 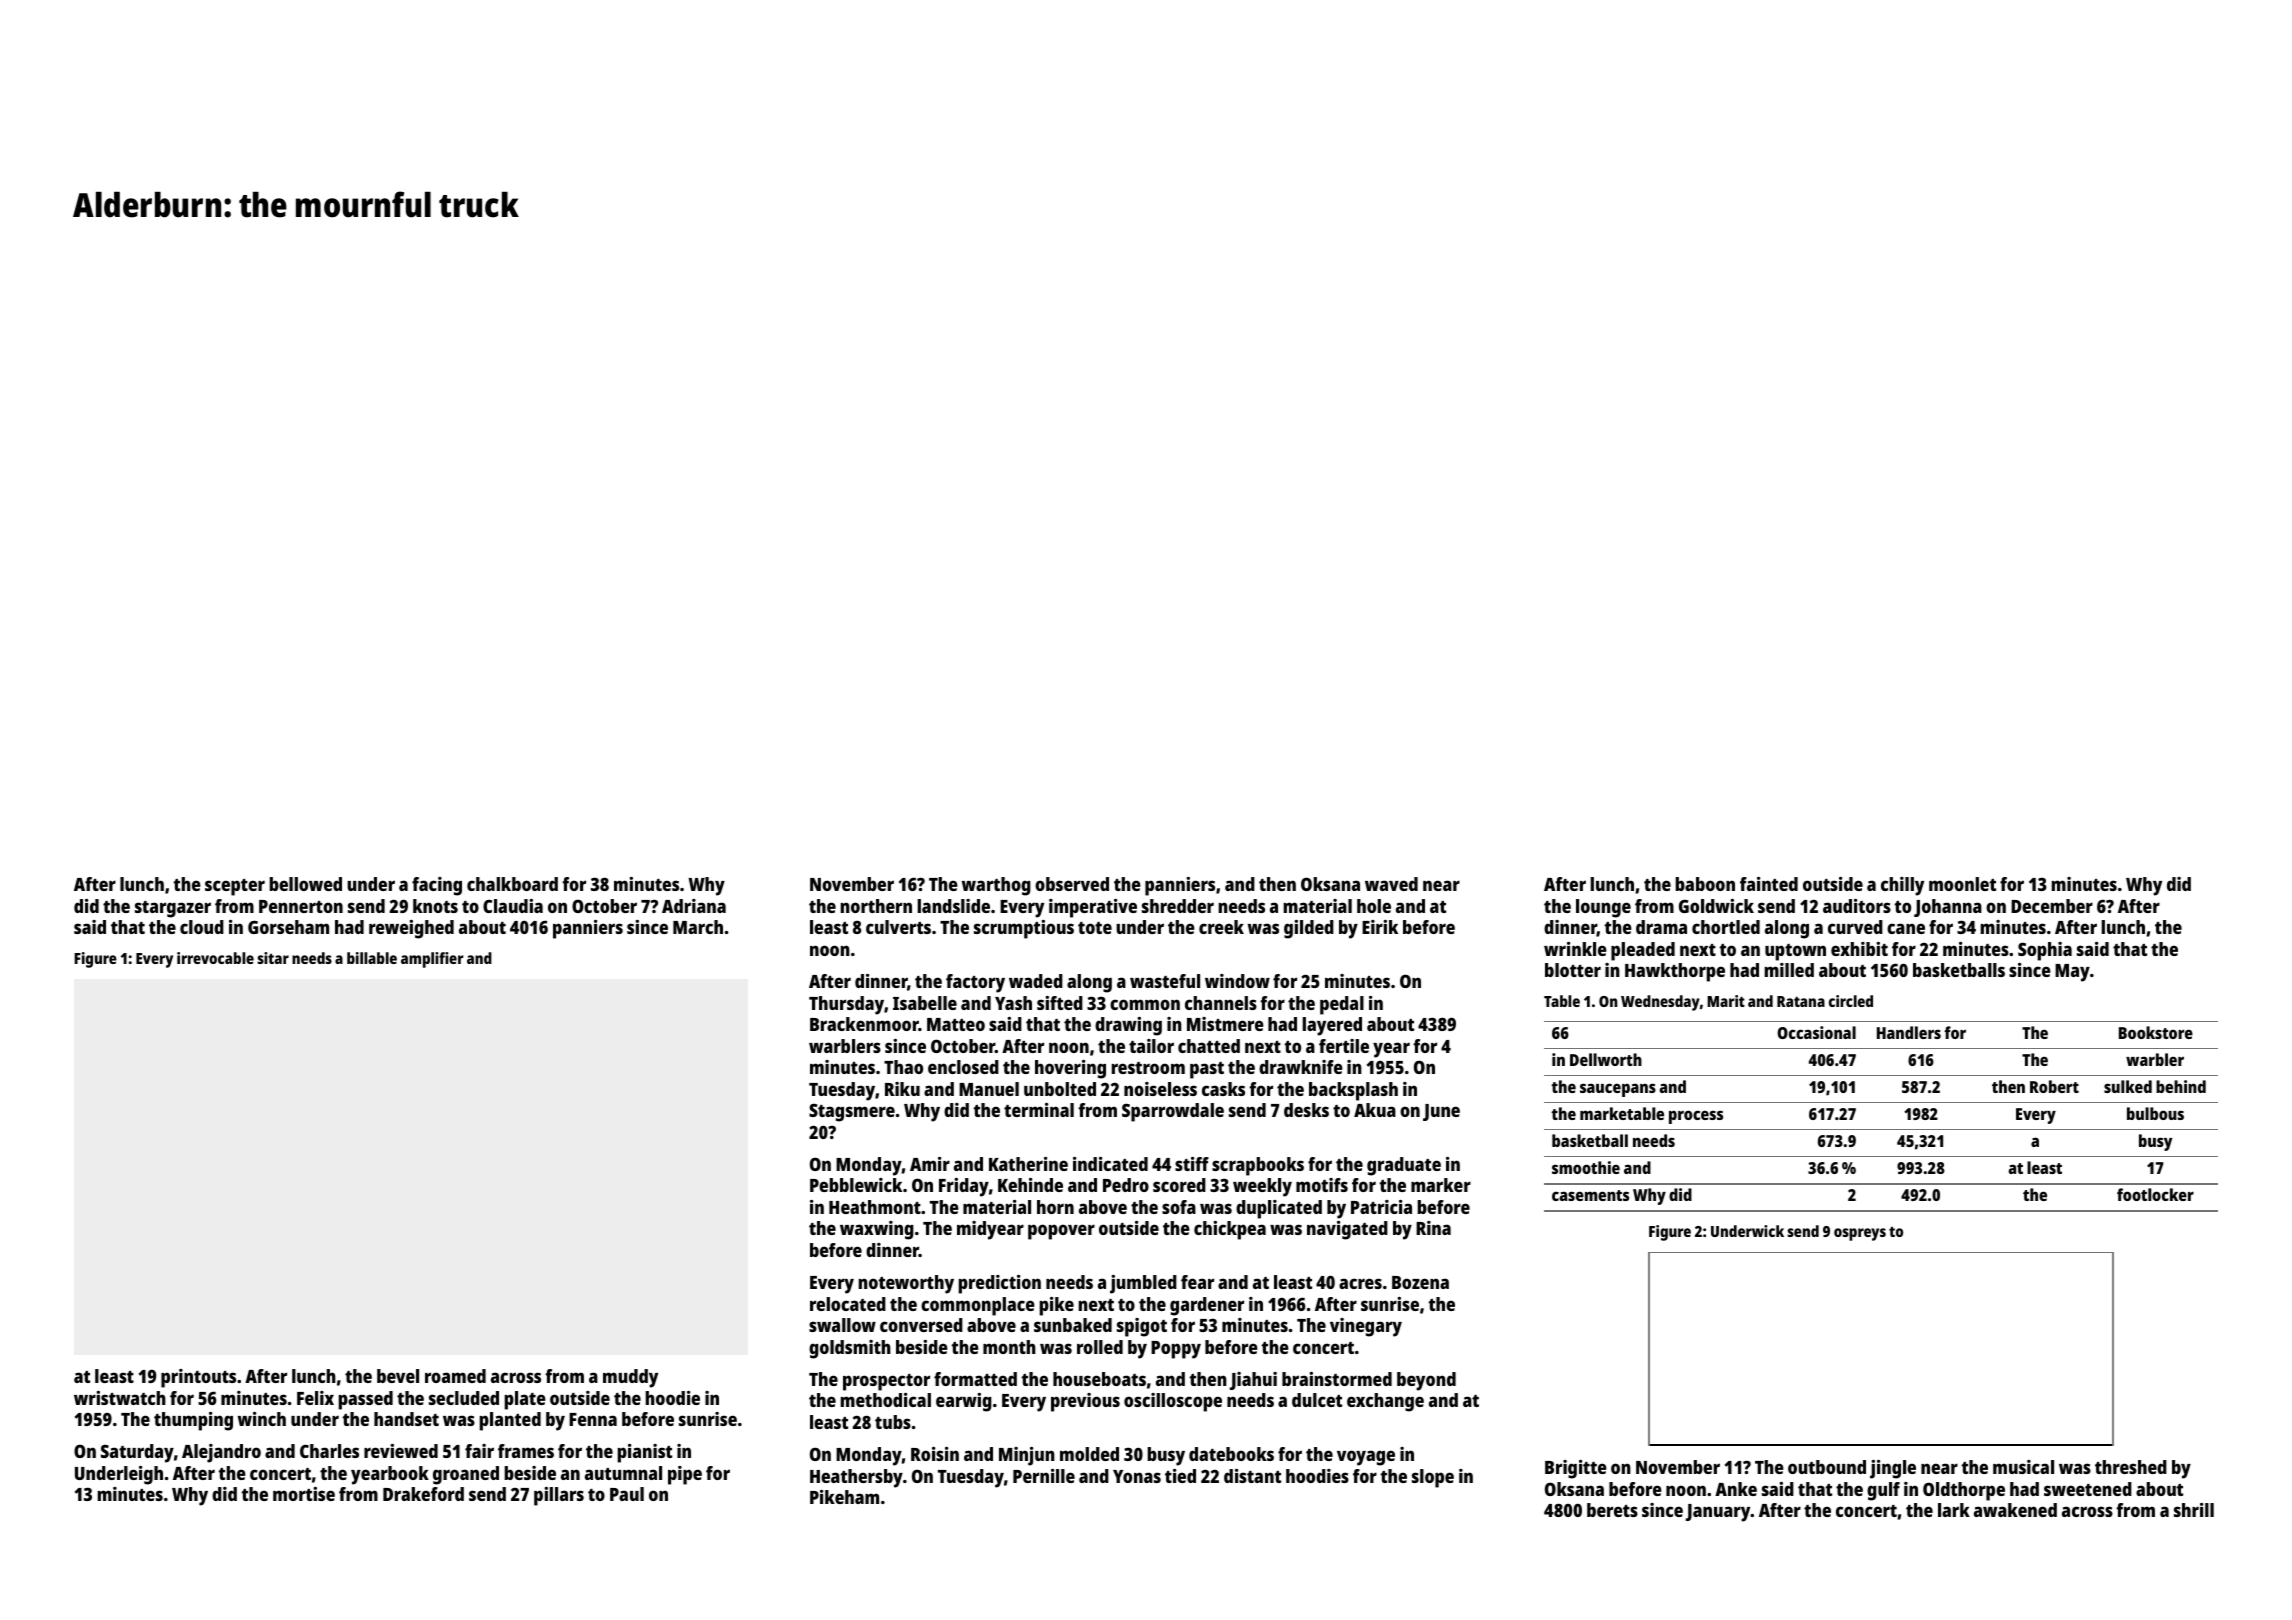 What do you see at coordinates (2072, 973) in the image?
I see `May` at bounding box center [2072, 973].
